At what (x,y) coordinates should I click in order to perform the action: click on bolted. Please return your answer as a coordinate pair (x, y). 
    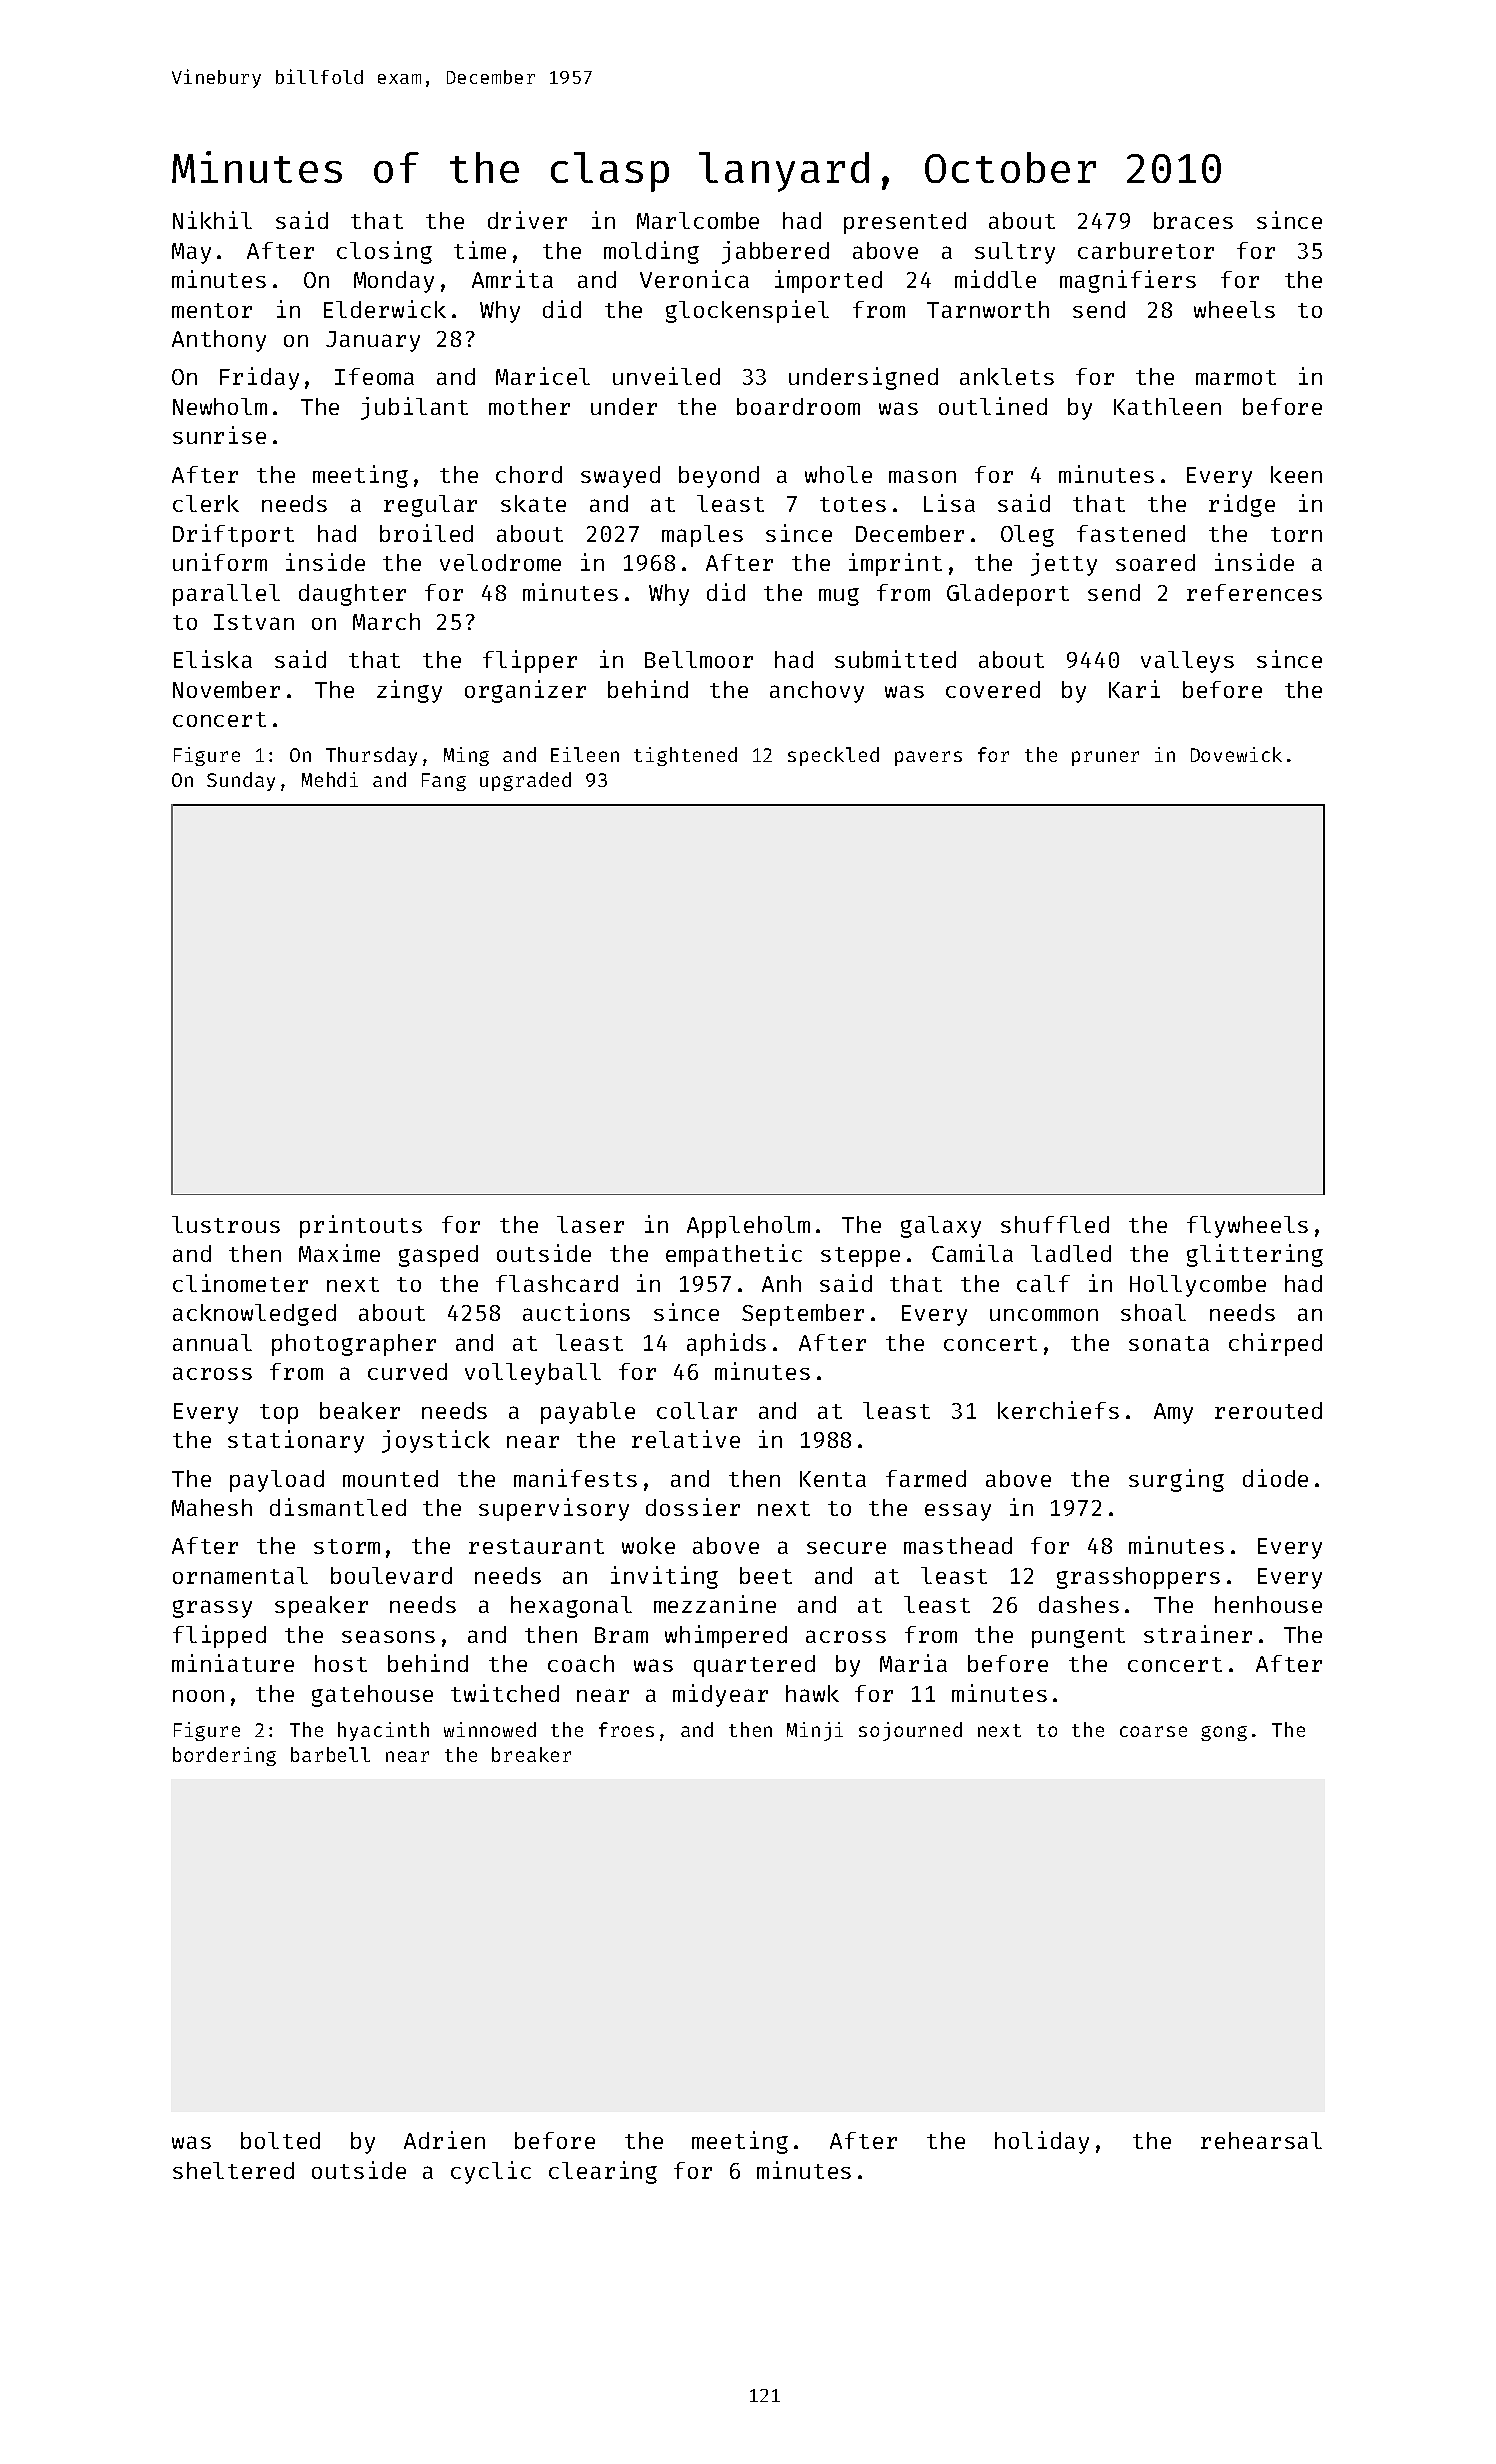
    Looking at the image, I should click on (280, 2140).
